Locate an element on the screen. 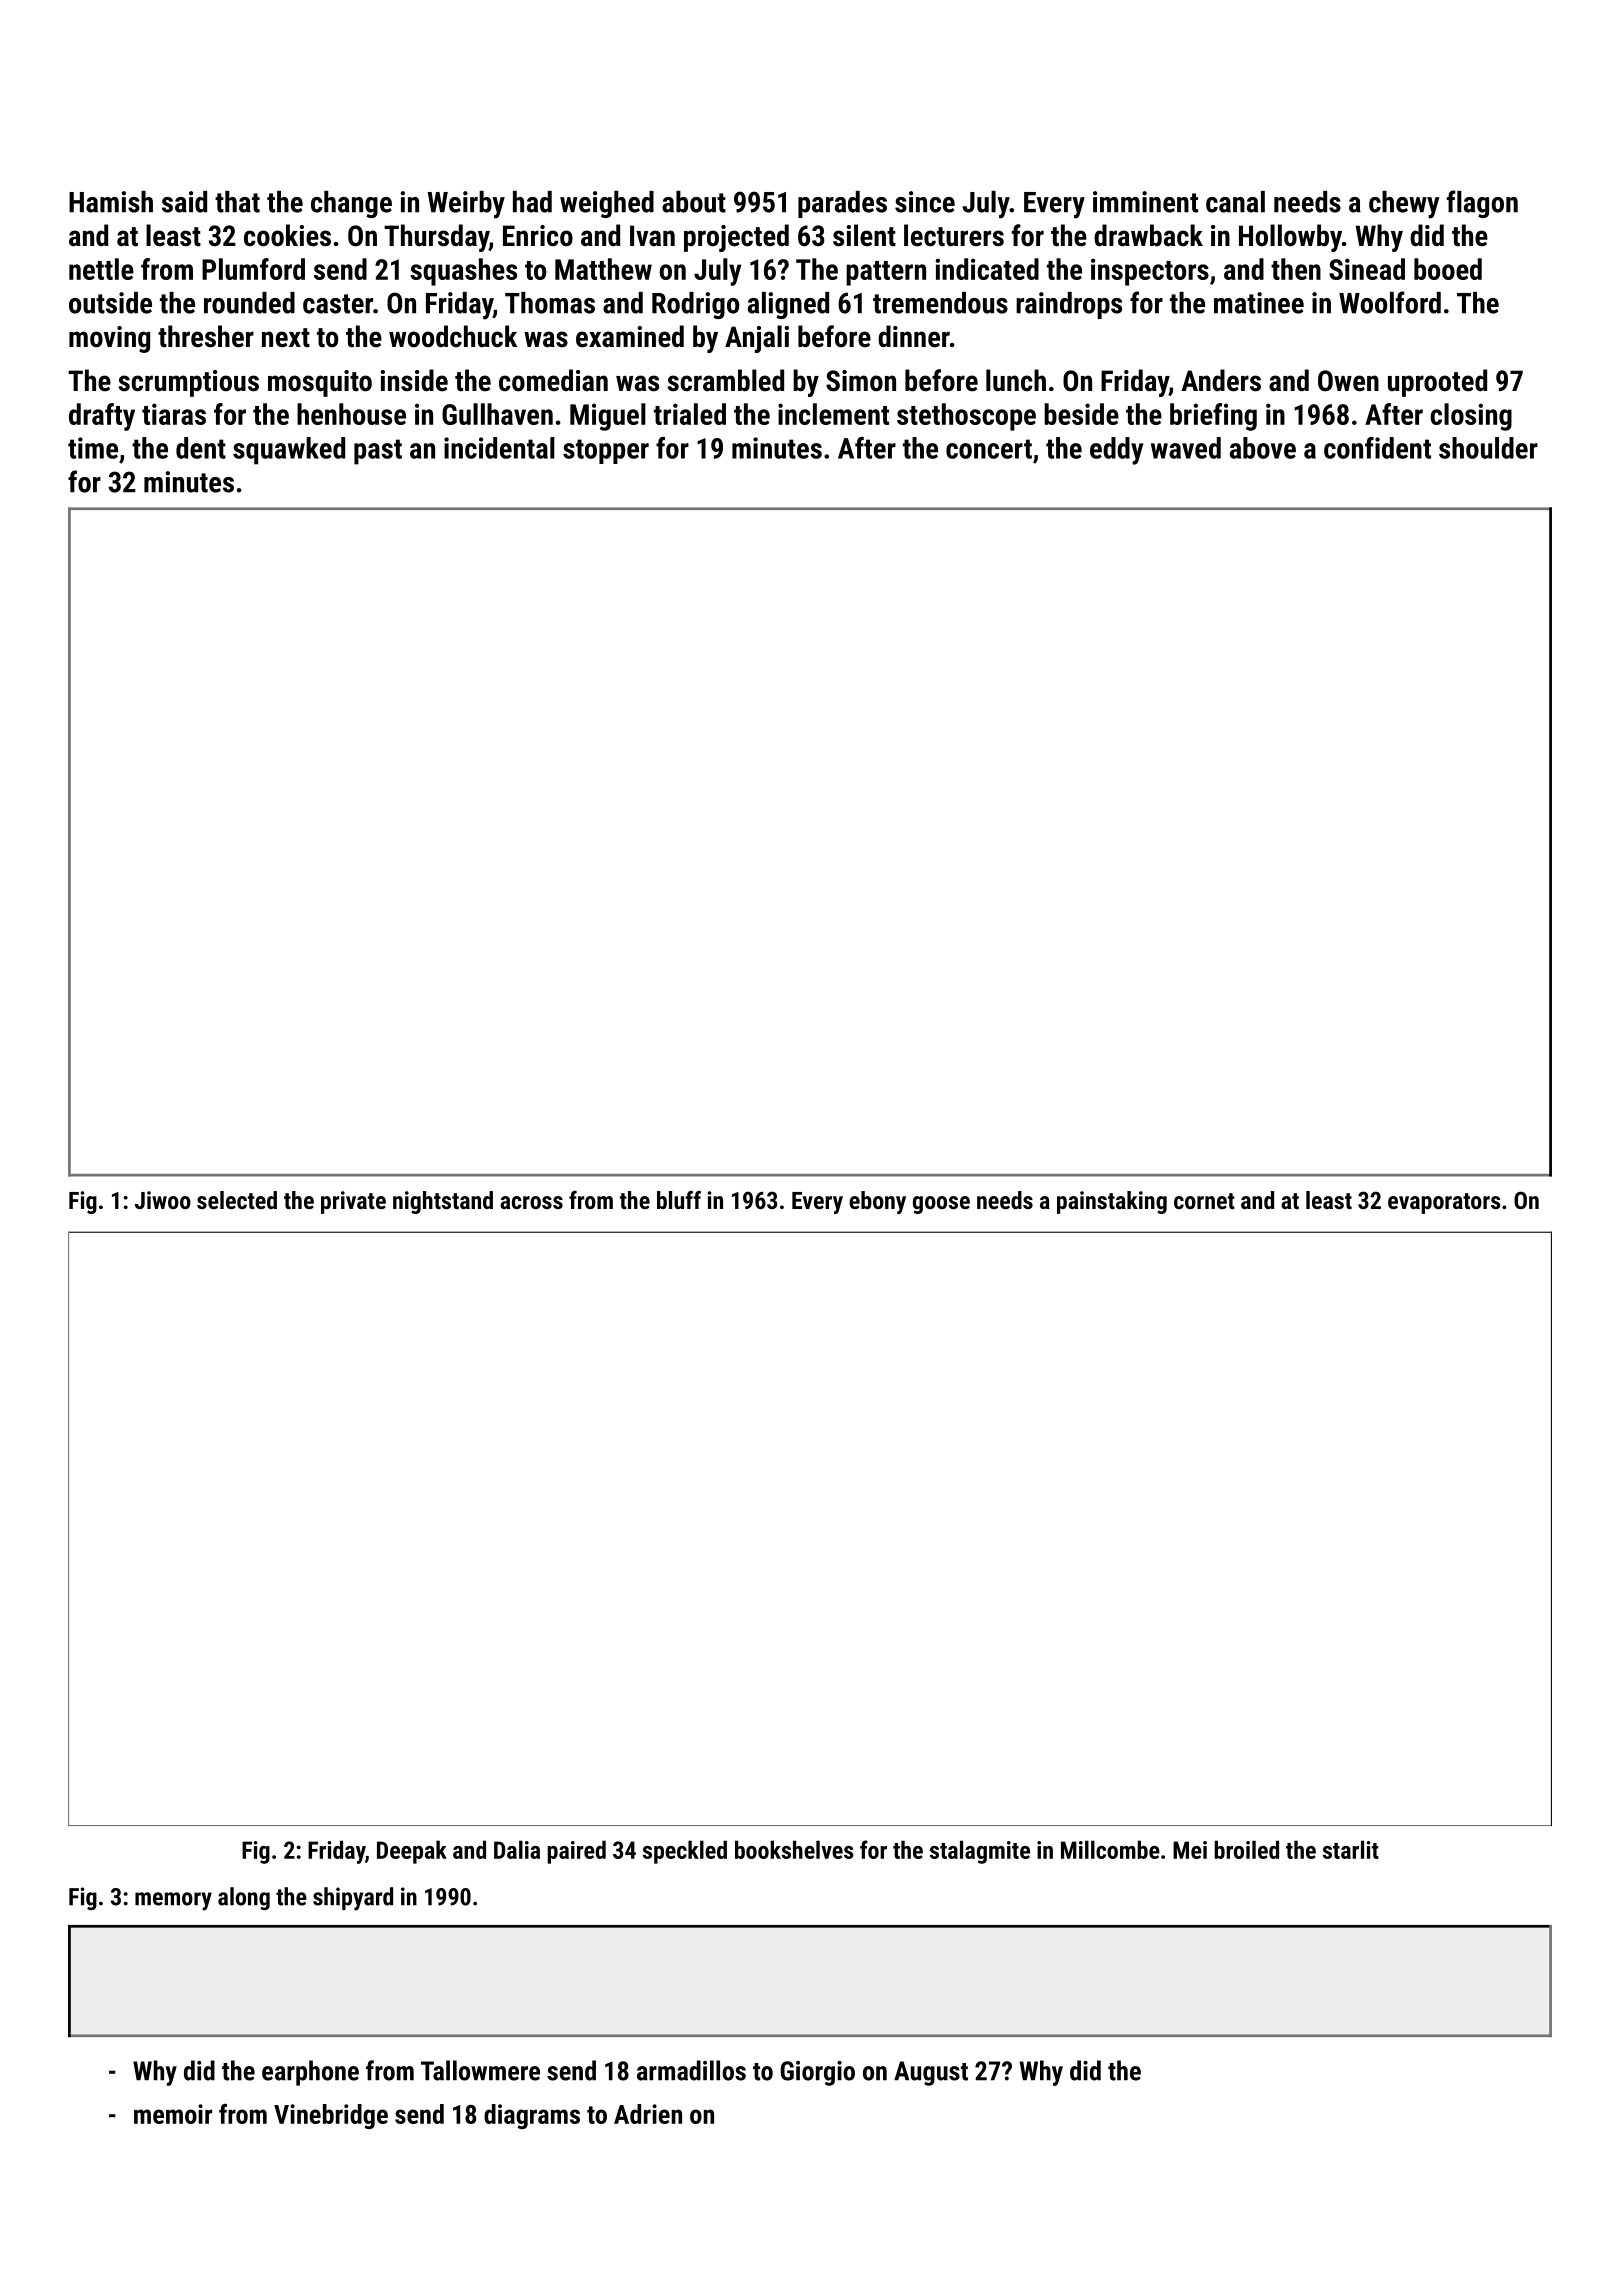  selected is located at coordinates (237, 1200).
